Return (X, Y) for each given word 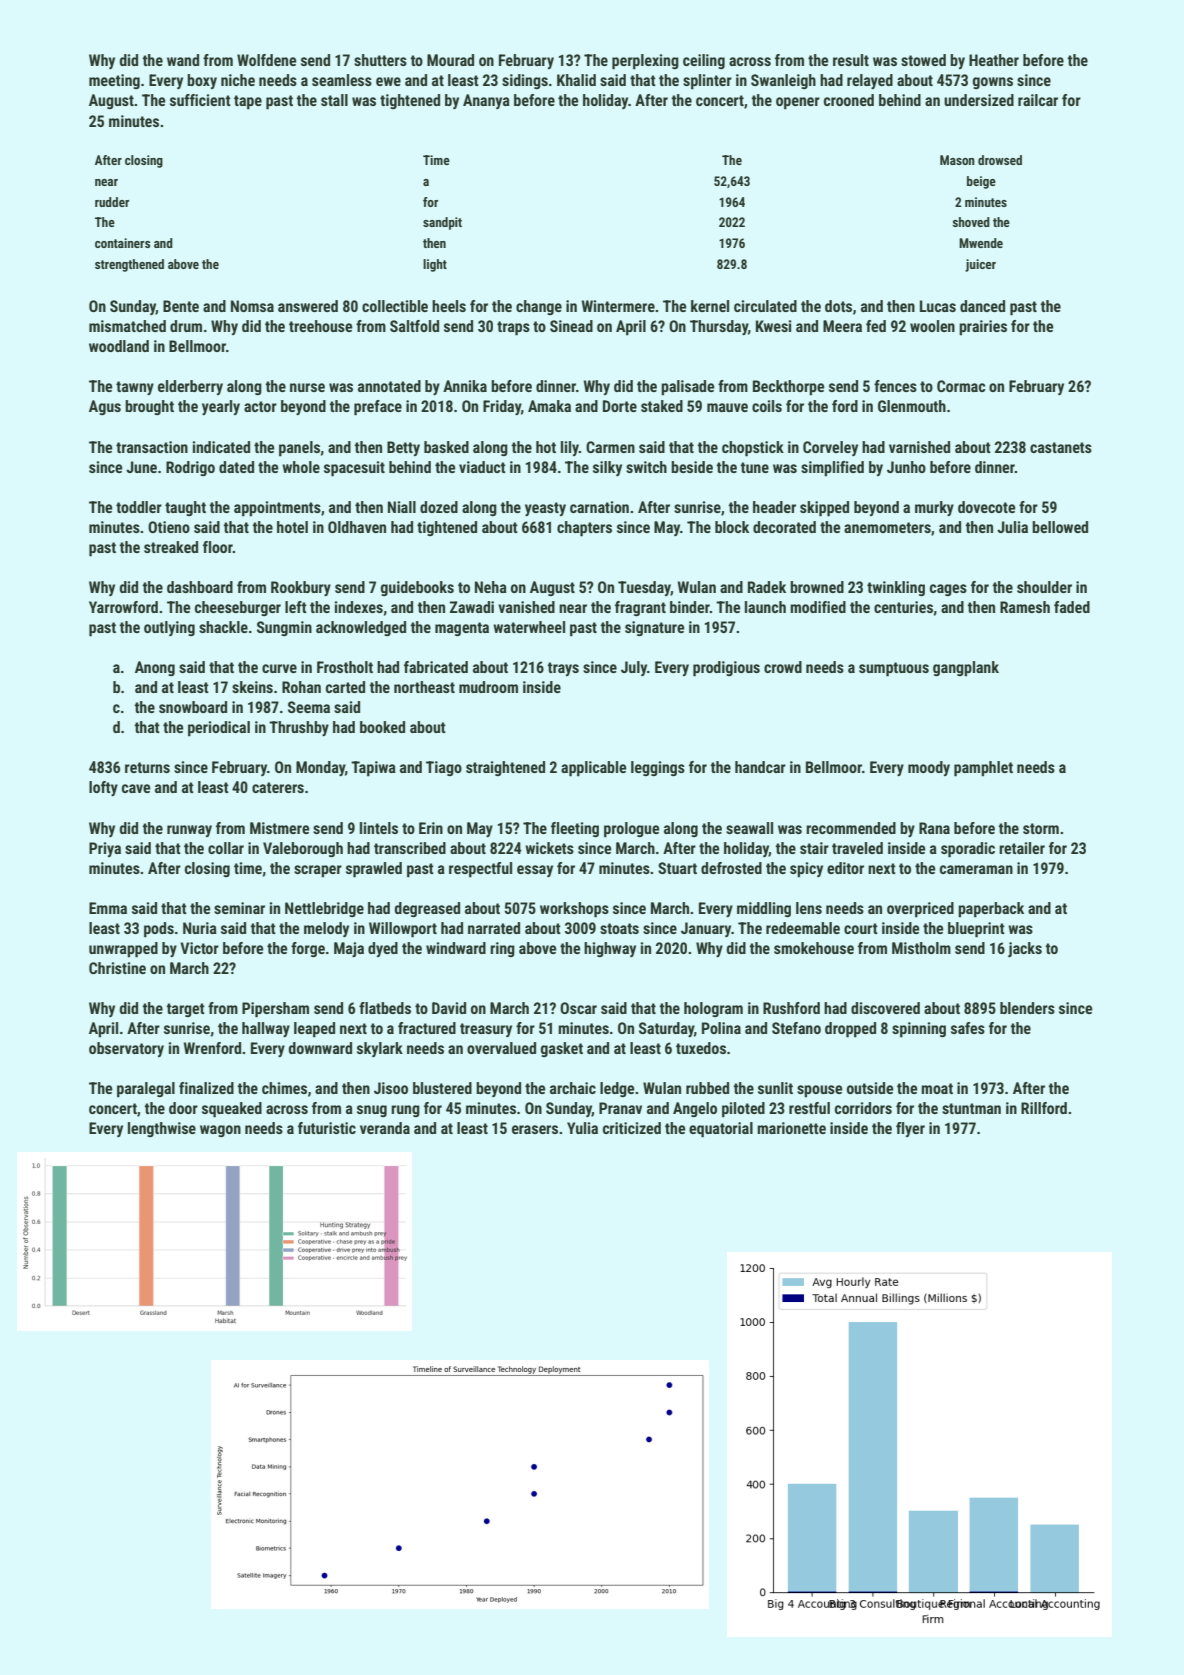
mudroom (488, 687)
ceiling (704, 61)
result (851, 60)
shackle (223, 627)
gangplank (966, 669)
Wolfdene (266, 60)
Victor (199, 948)
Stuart (677, 868)
